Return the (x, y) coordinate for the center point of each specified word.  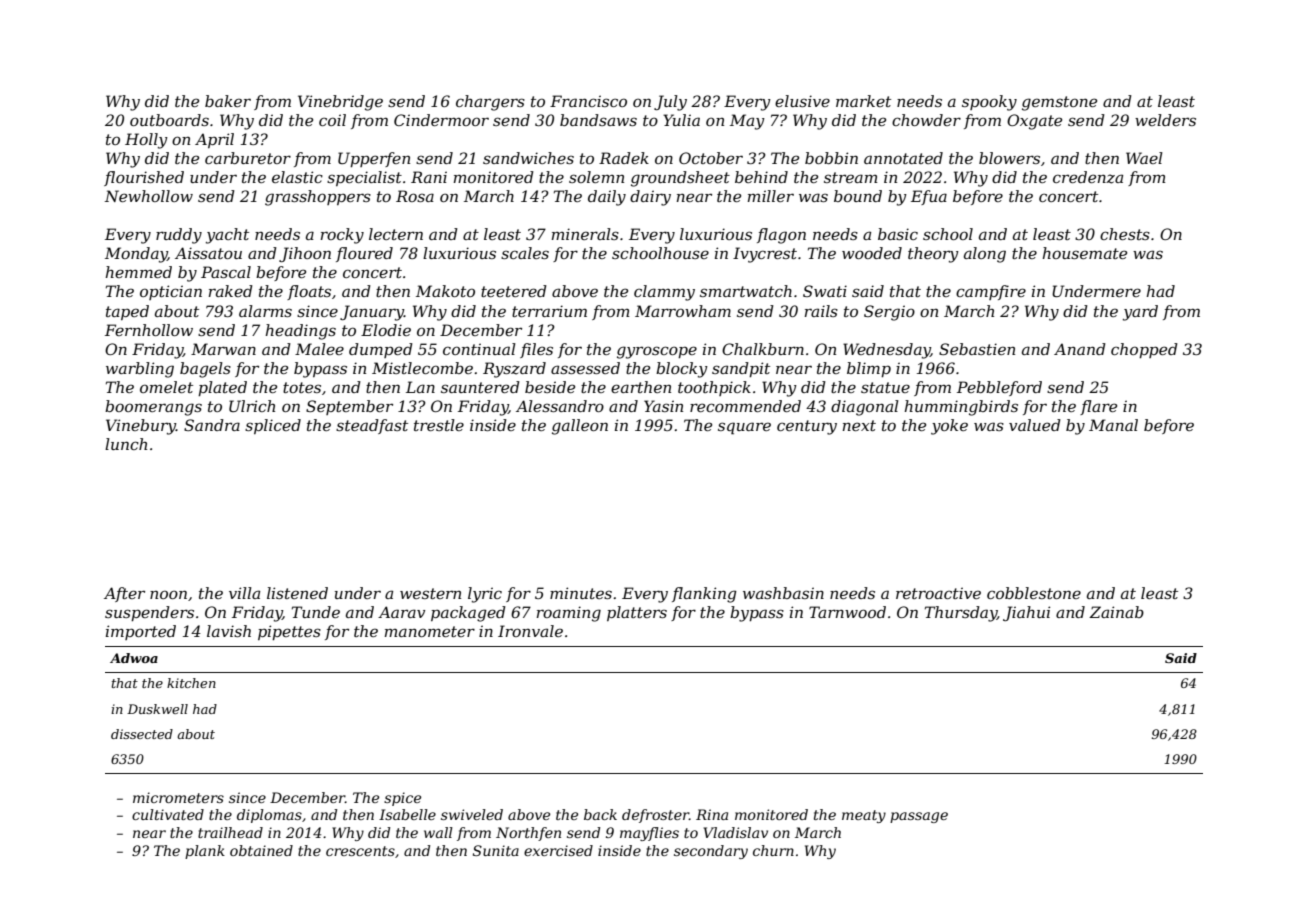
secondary (711, 852)
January (372, 313)
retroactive (938, 593)
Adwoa (134, 658)
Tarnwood (847, 612)
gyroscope (657, 352)
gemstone (1059, 103)
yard (1140, 313)
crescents (360, 851)
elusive (802, 101)
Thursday (961, 614)
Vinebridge (340, 103)
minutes (581, 593)
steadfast (372, 426)
